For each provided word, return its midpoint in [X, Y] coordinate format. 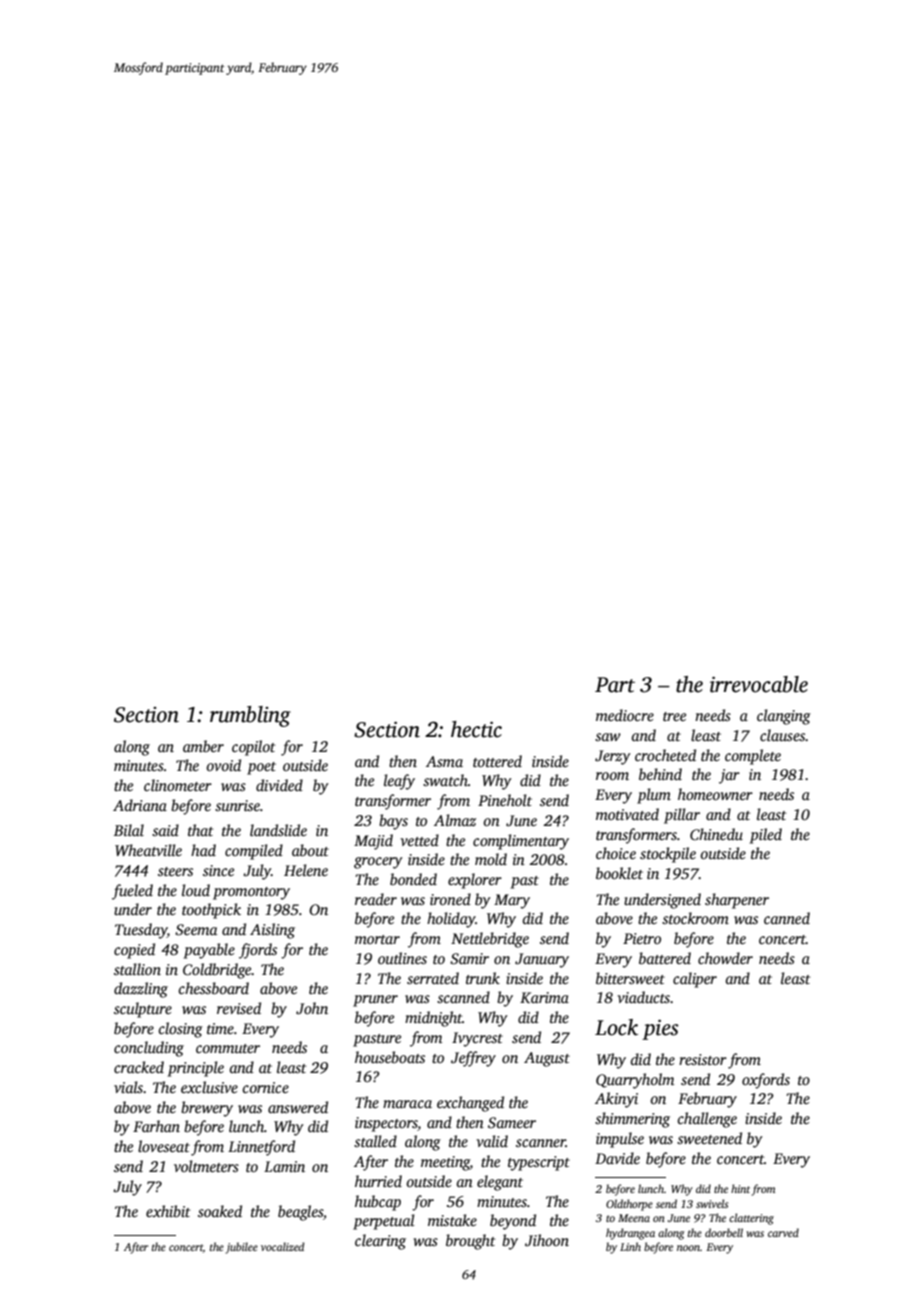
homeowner [715, 794]
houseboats [390, 1057]
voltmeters [206, 1166]
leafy [399, 782]
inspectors [386, 1124]
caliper [695, 980]
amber [203, 746]
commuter [228, 1048]
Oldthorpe [629, 1205]
